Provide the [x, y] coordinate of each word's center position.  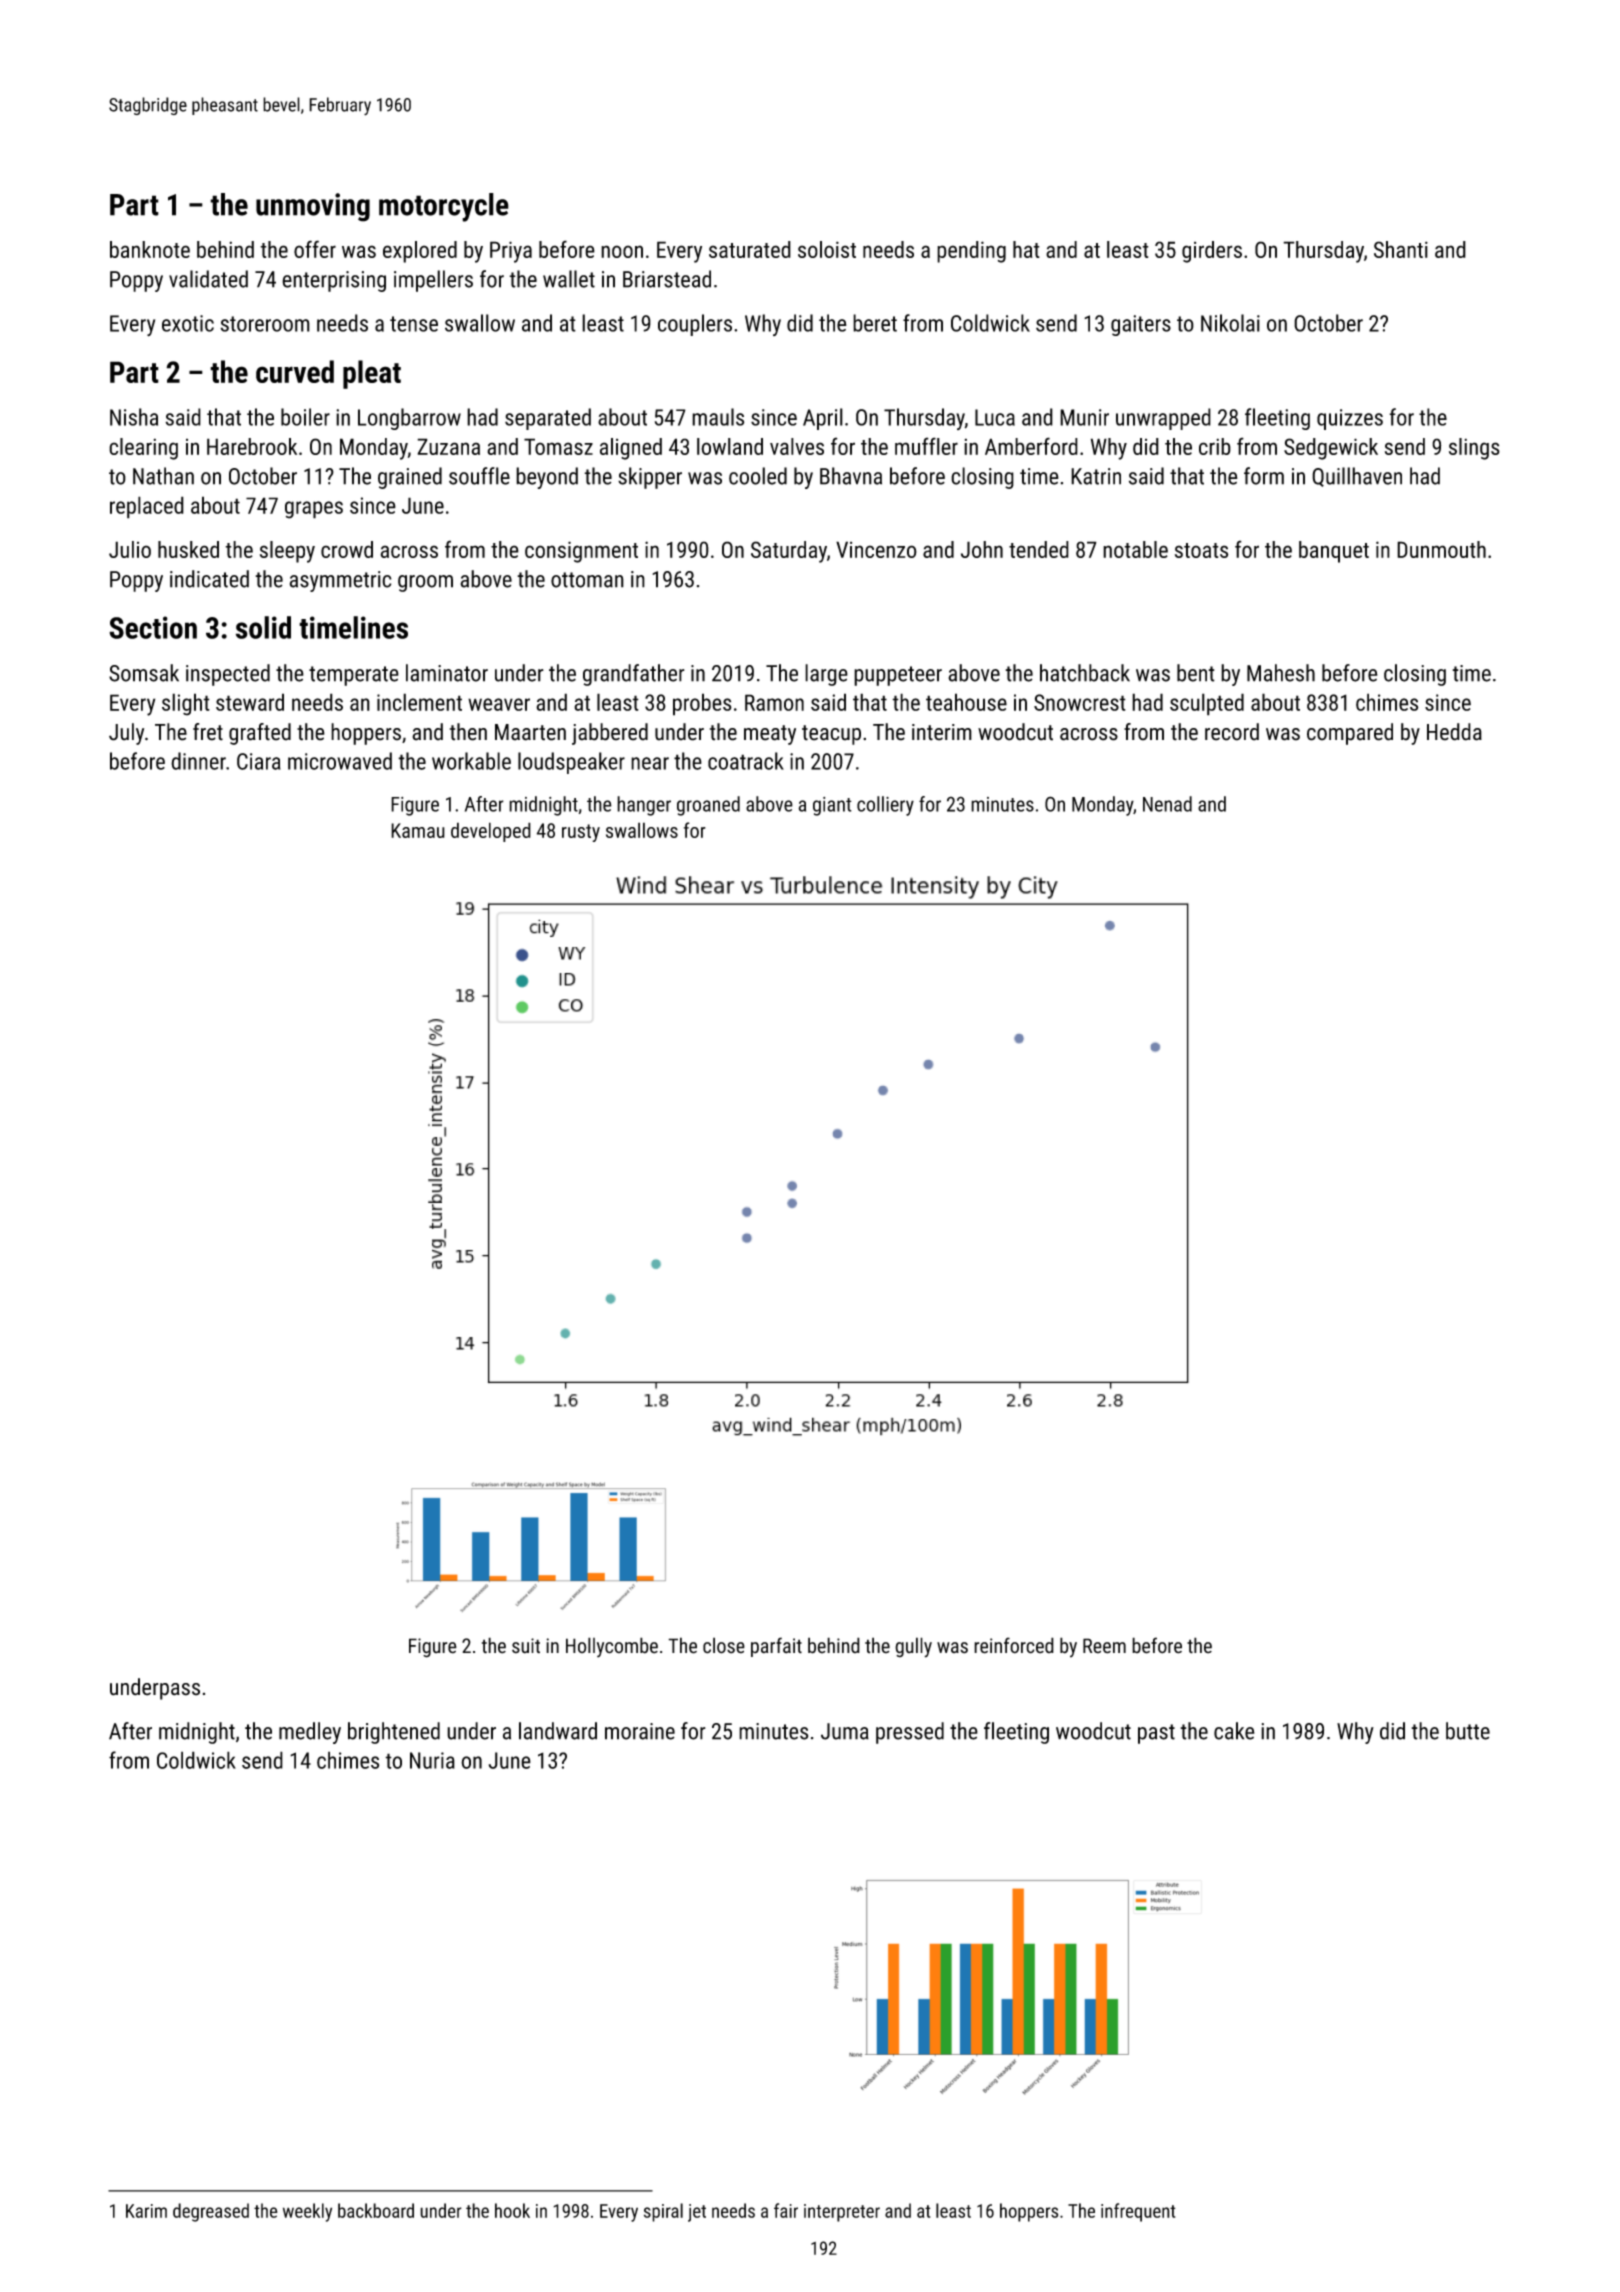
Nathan [163, 476]
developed [491, 832]
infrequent [1138, 2212]
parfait [776, 1647]
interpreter [842, 2213]
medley [310, 1733]
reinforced [1014, 1645]
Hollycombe [612, 1647]
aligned [631, 449]
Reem [1104, 1646]
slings [1474, 449]
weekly [307, 2212]
